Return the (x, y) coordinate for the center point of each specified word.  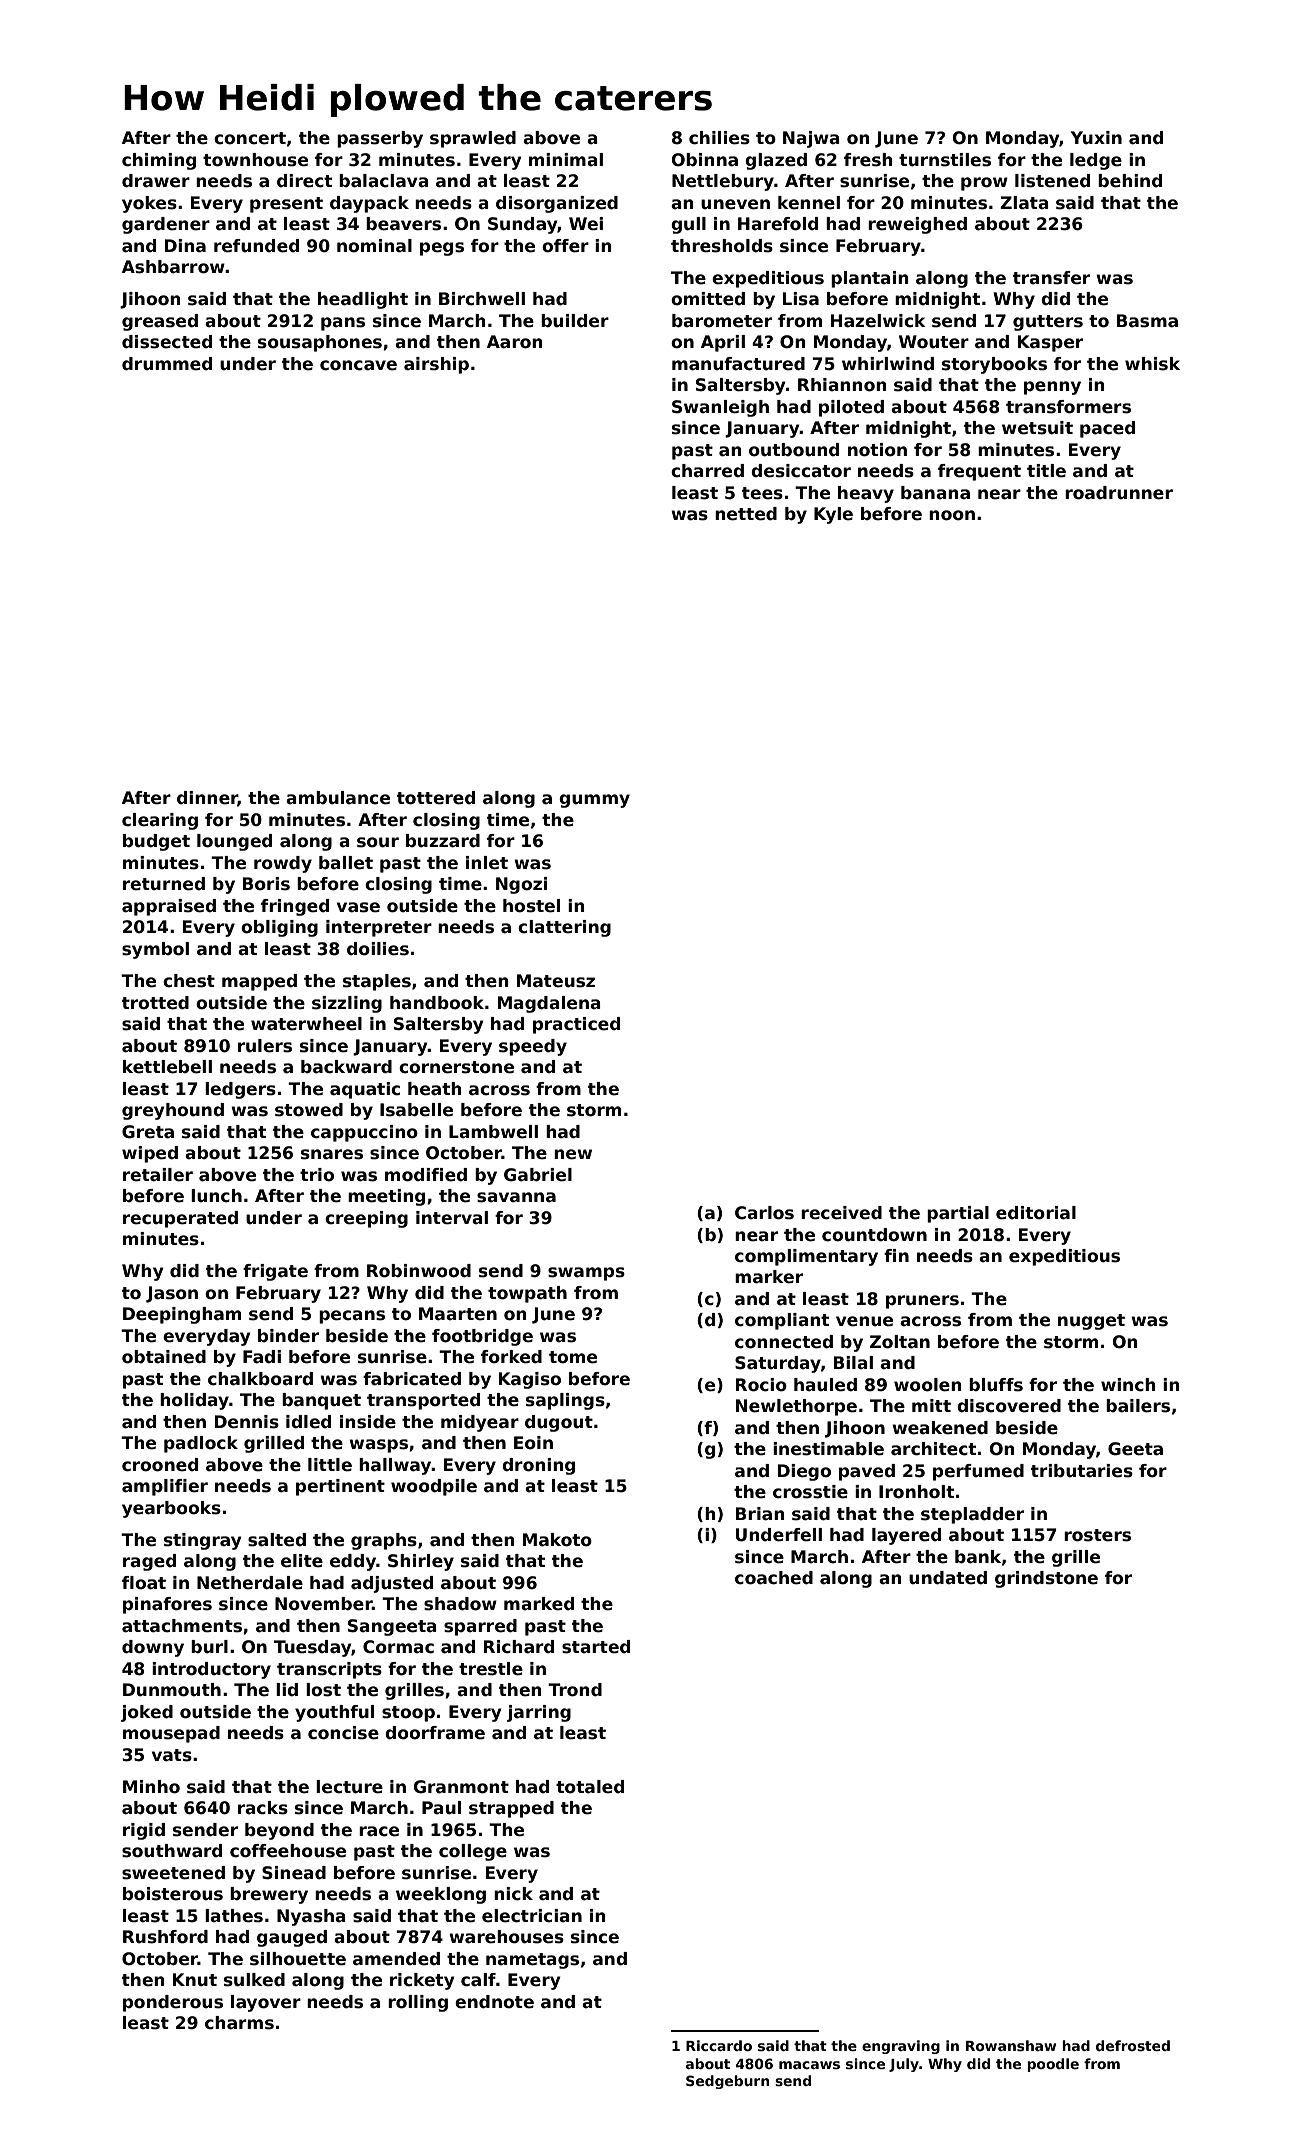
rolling (418, 2003)
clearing (160, 821)
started (596, 1647)
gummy (594, 801)
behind (1130, 181)
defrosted (1133, 2045)
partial (958, 1214)
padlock (201, 1444)
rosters (1097, 1535)
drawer (156, 181)
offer (565, 246)
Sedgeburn (727, 2082)
